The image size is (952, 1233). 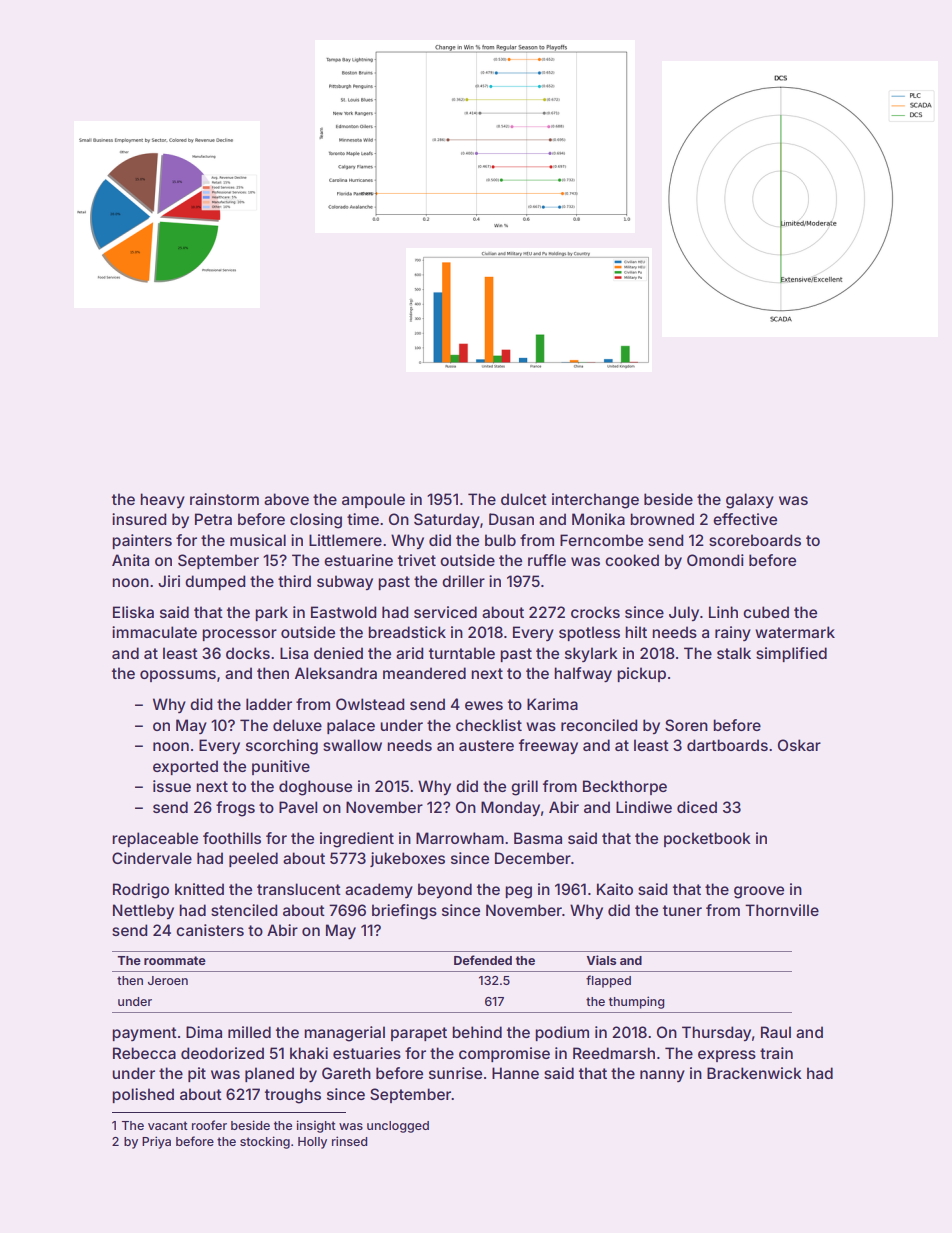 What do you see at coordinates (349, 1141) in the screenshot?
I see `rinsed` at bounding box center [349, 1141].
